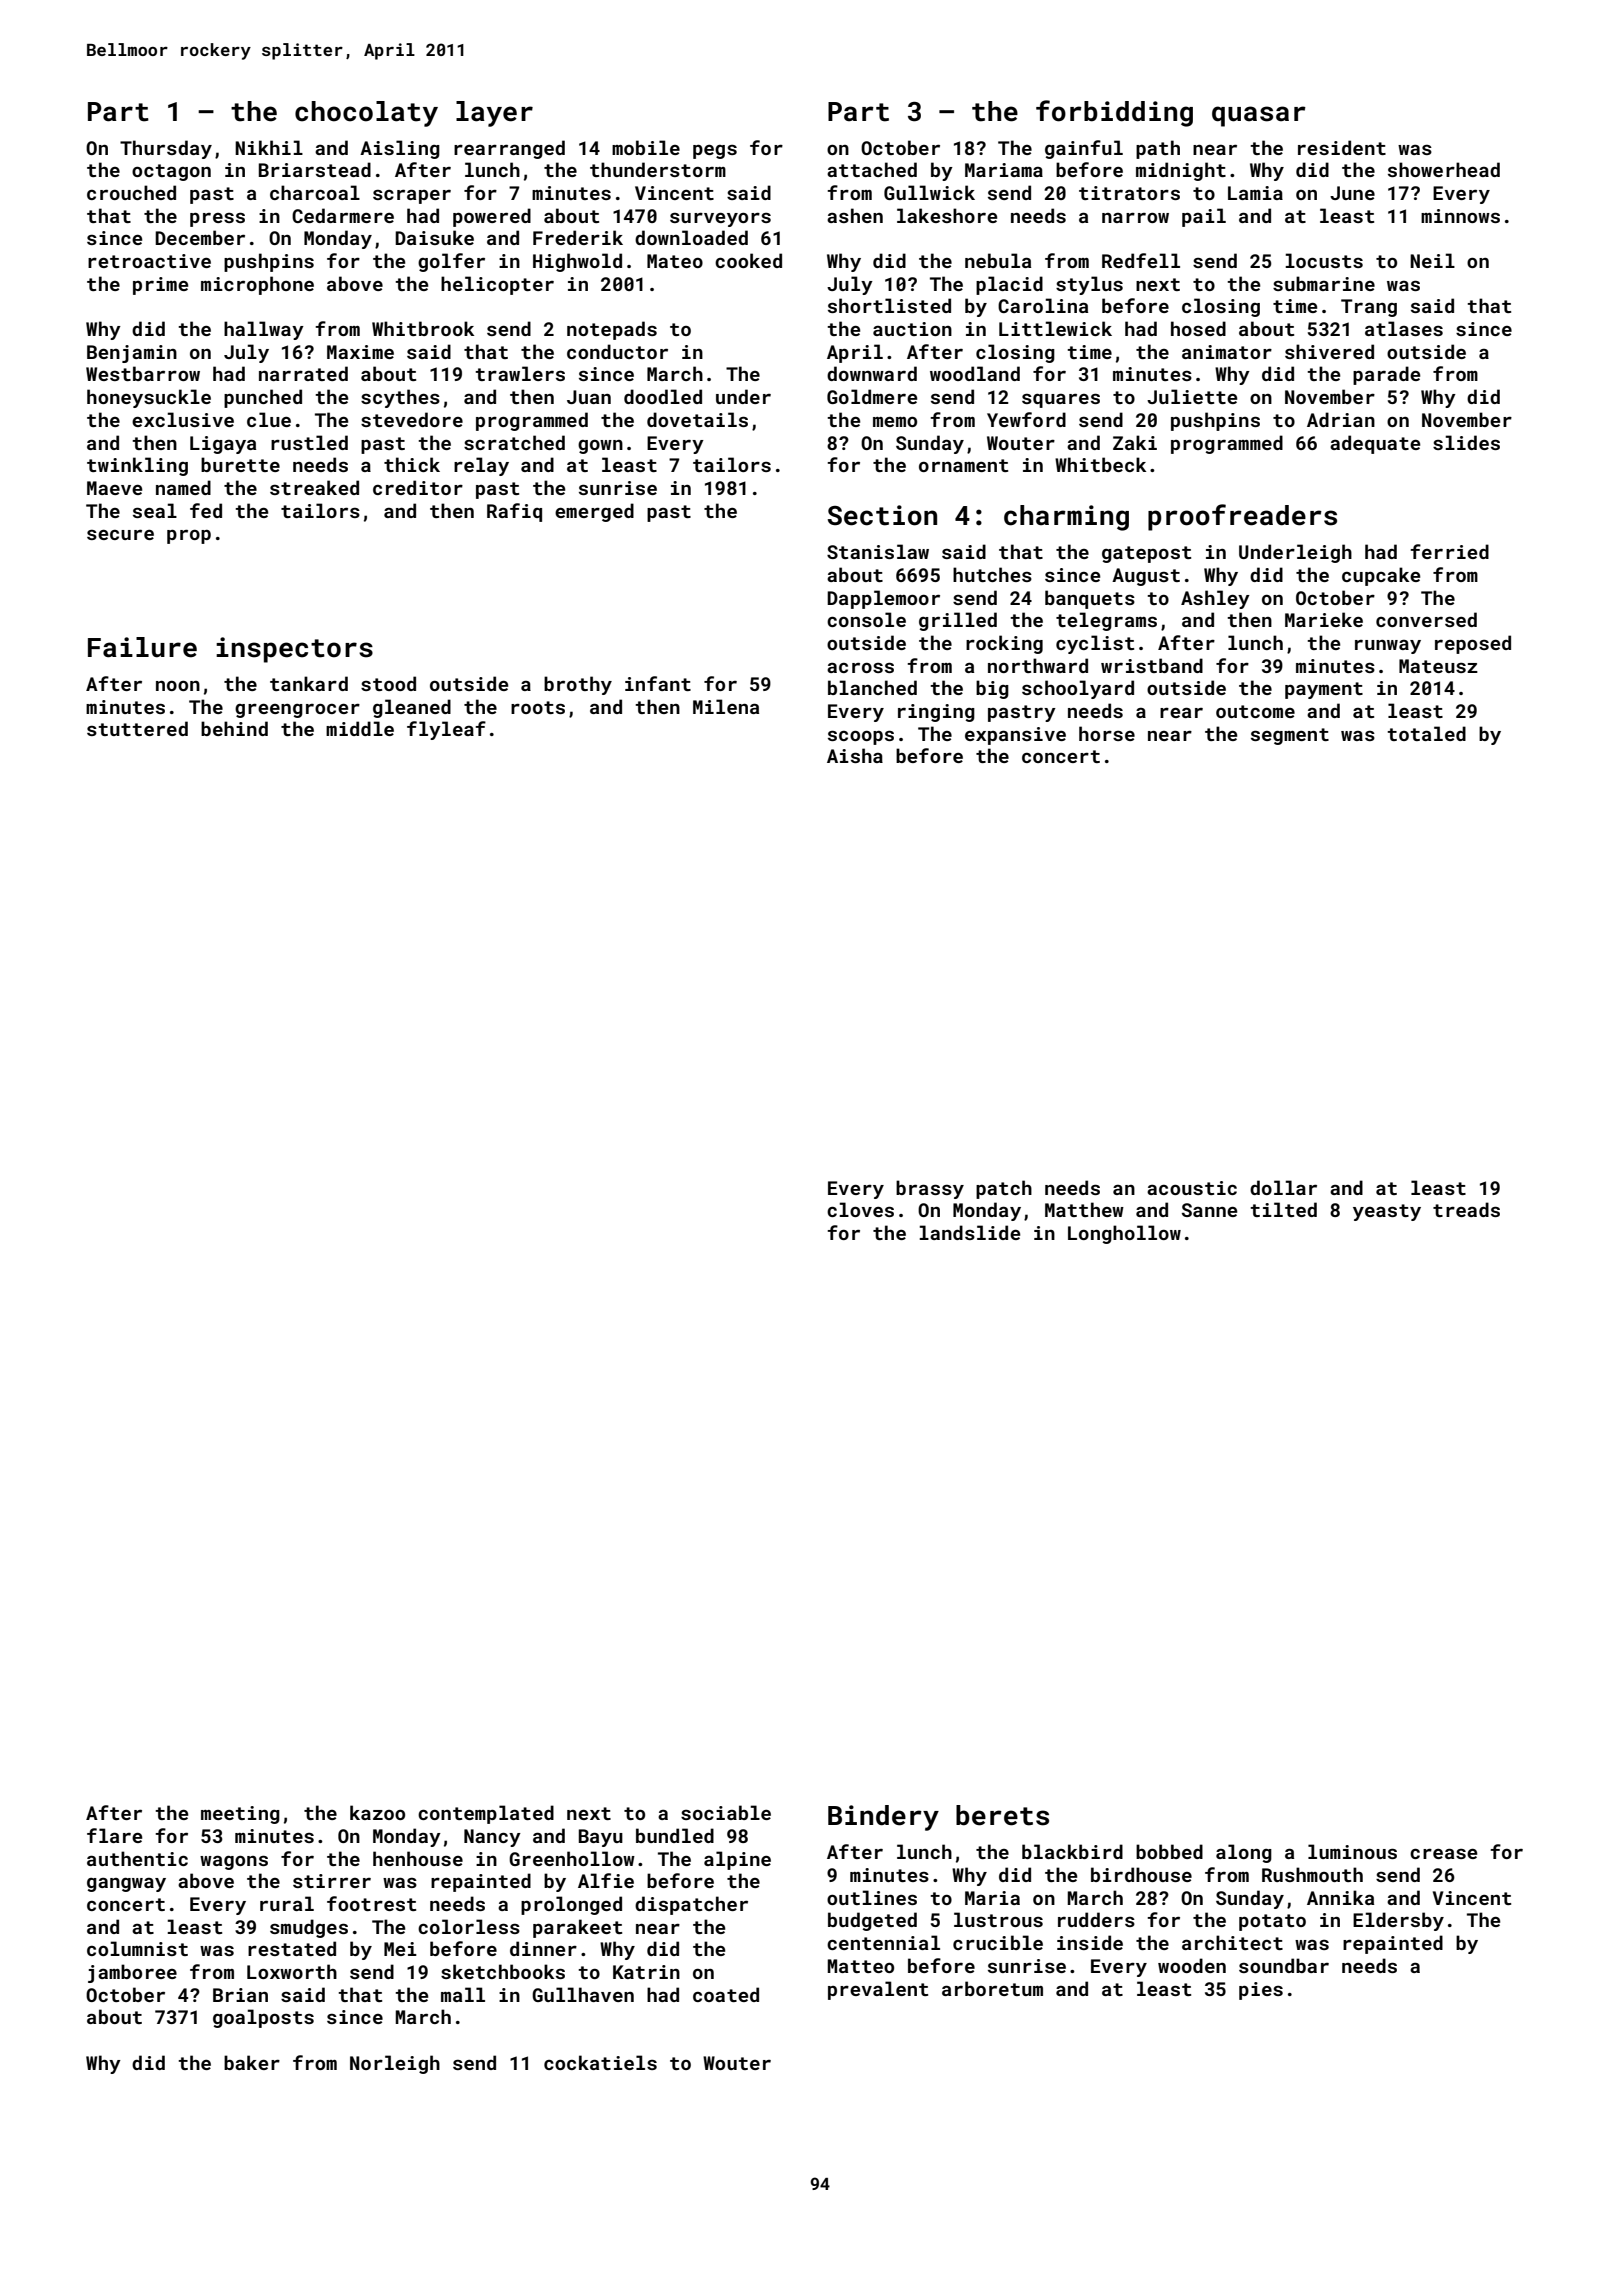  I want to click on pegs, so click(715, 152).
